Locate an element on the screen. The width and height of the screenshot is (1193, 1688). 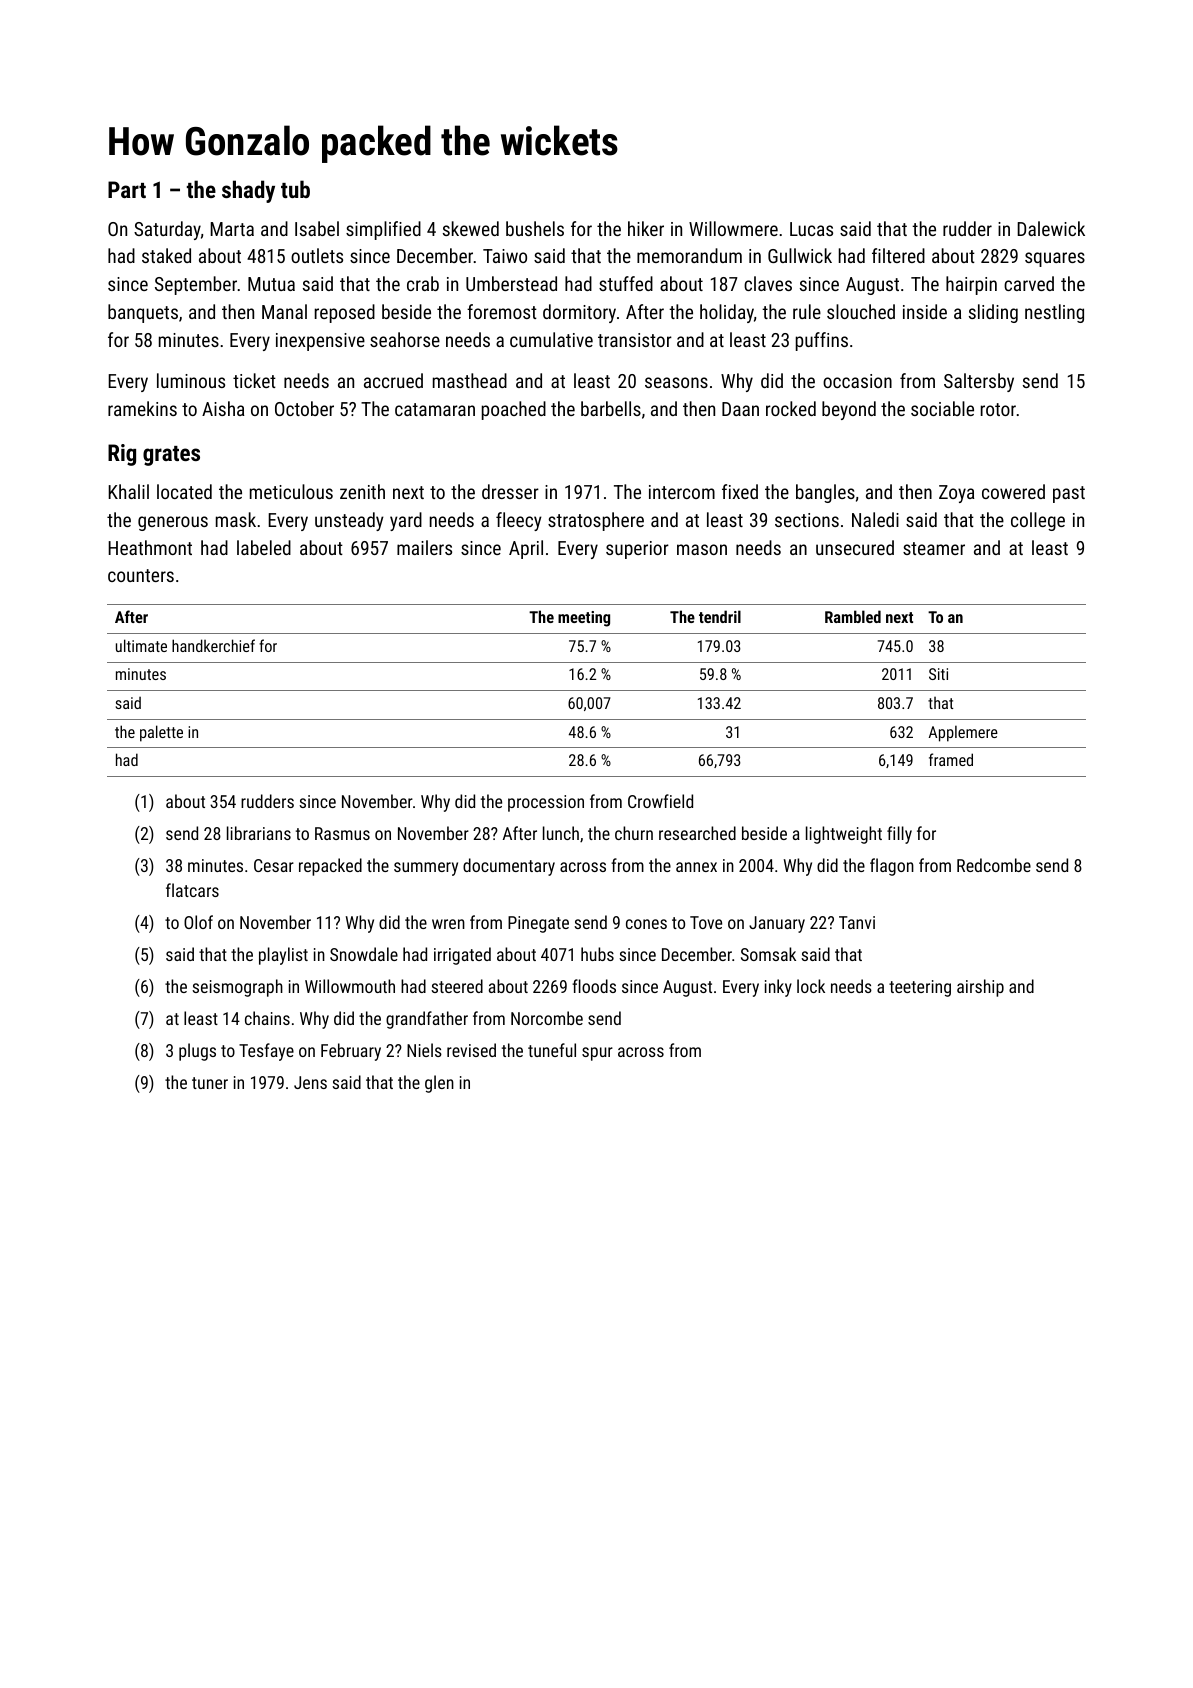
ultimate is located at coordinates (141, 645).
